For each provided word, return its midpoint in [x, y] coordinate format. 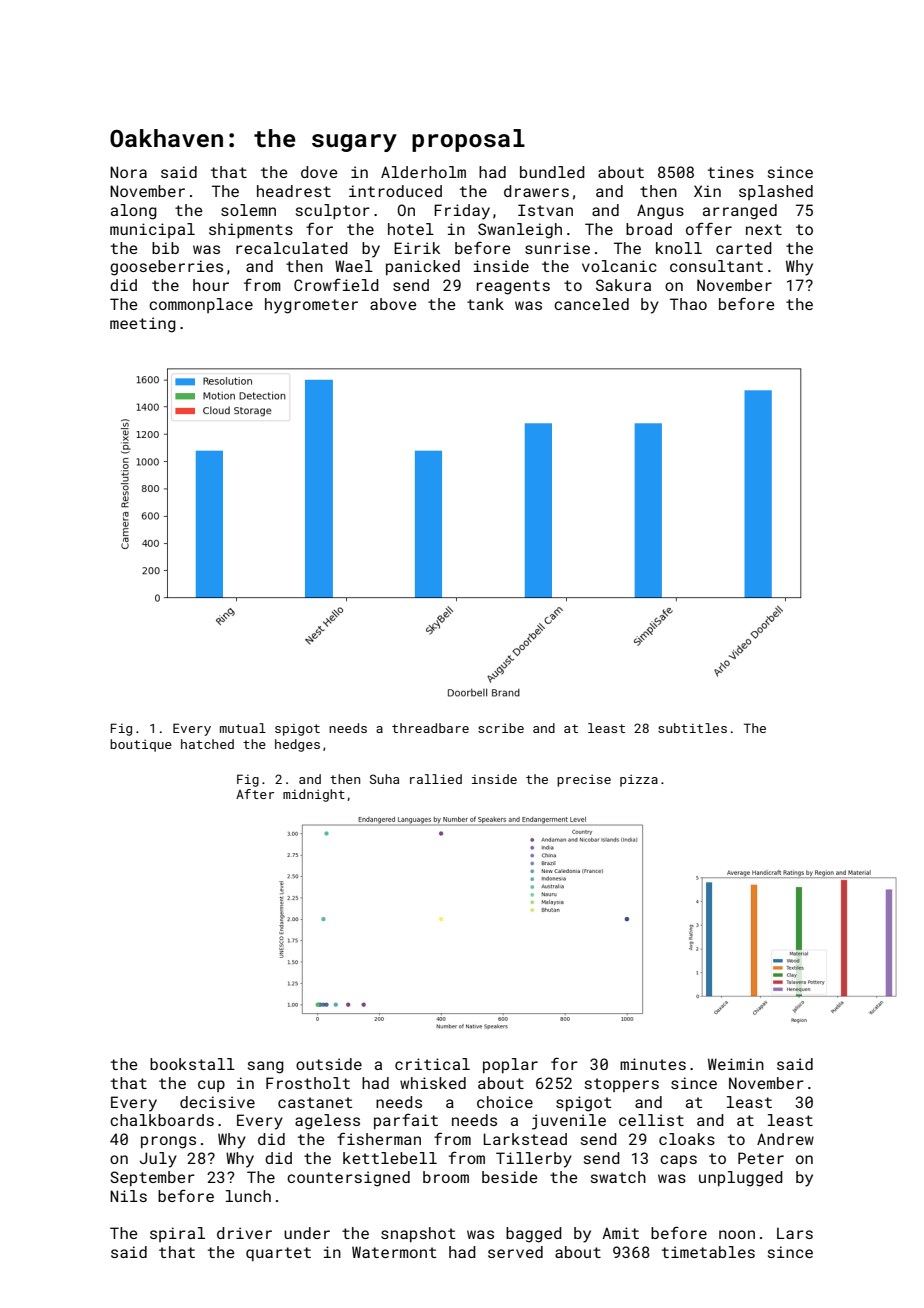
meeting [143, 325]
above [393, 304]
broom [446, 1177]
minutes [653, 1064]
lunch [248, 1196]
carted [744, 248]
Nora [128, 172]
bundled [552, 172]
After [255, 794]
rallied [436, 779]
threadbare [430, 728]
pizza [639, 780]
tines [731, 172]
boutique [141, 745]
